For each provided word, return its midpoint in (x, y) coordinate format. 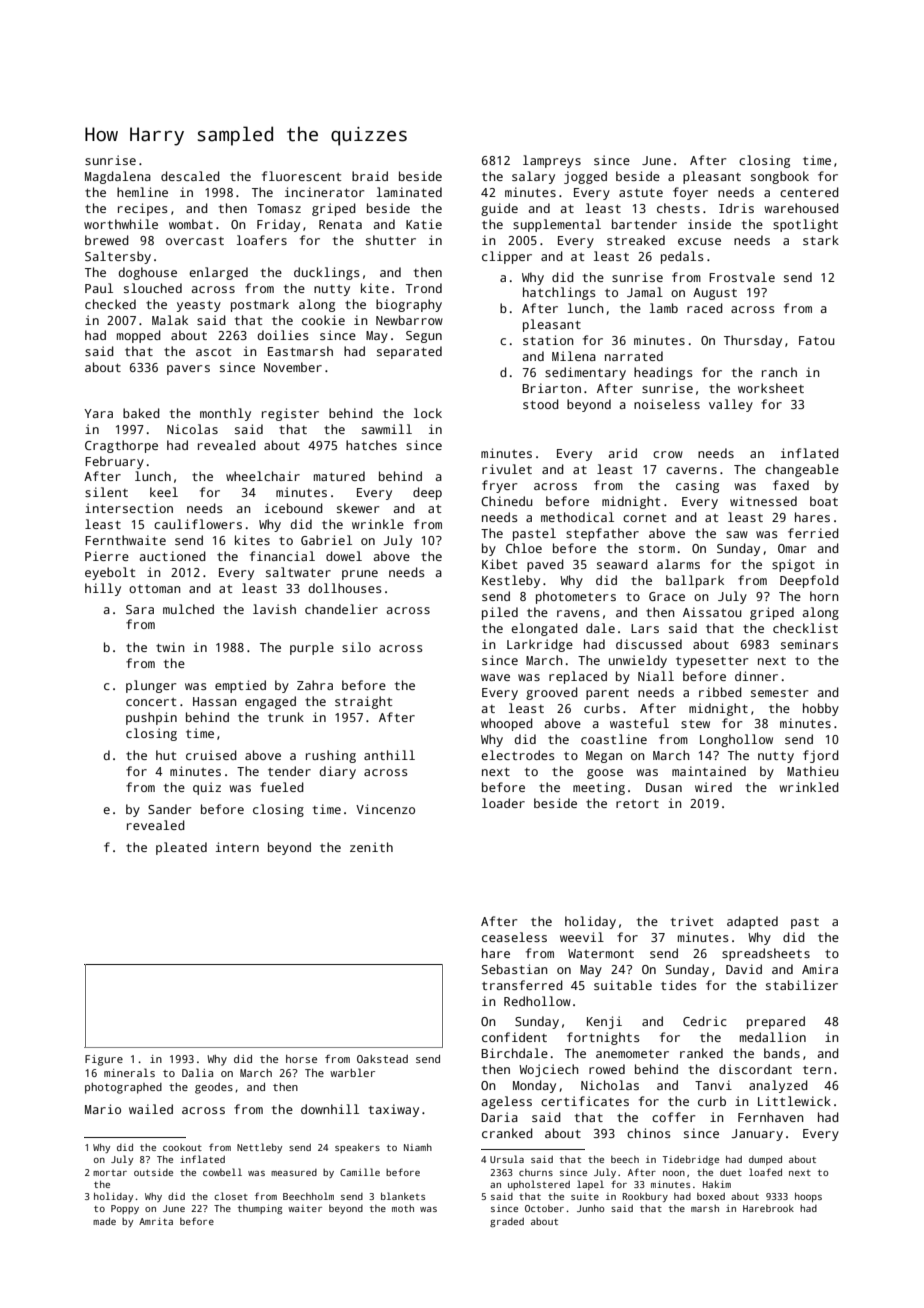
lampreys (552, 161)
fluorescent (301, 176)
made (104, 1221)
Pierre (107, 556)
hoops (808, 1197)
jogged (585, 177)
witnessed (763, 501)
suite (585, 1196)
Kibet (499, 564)
